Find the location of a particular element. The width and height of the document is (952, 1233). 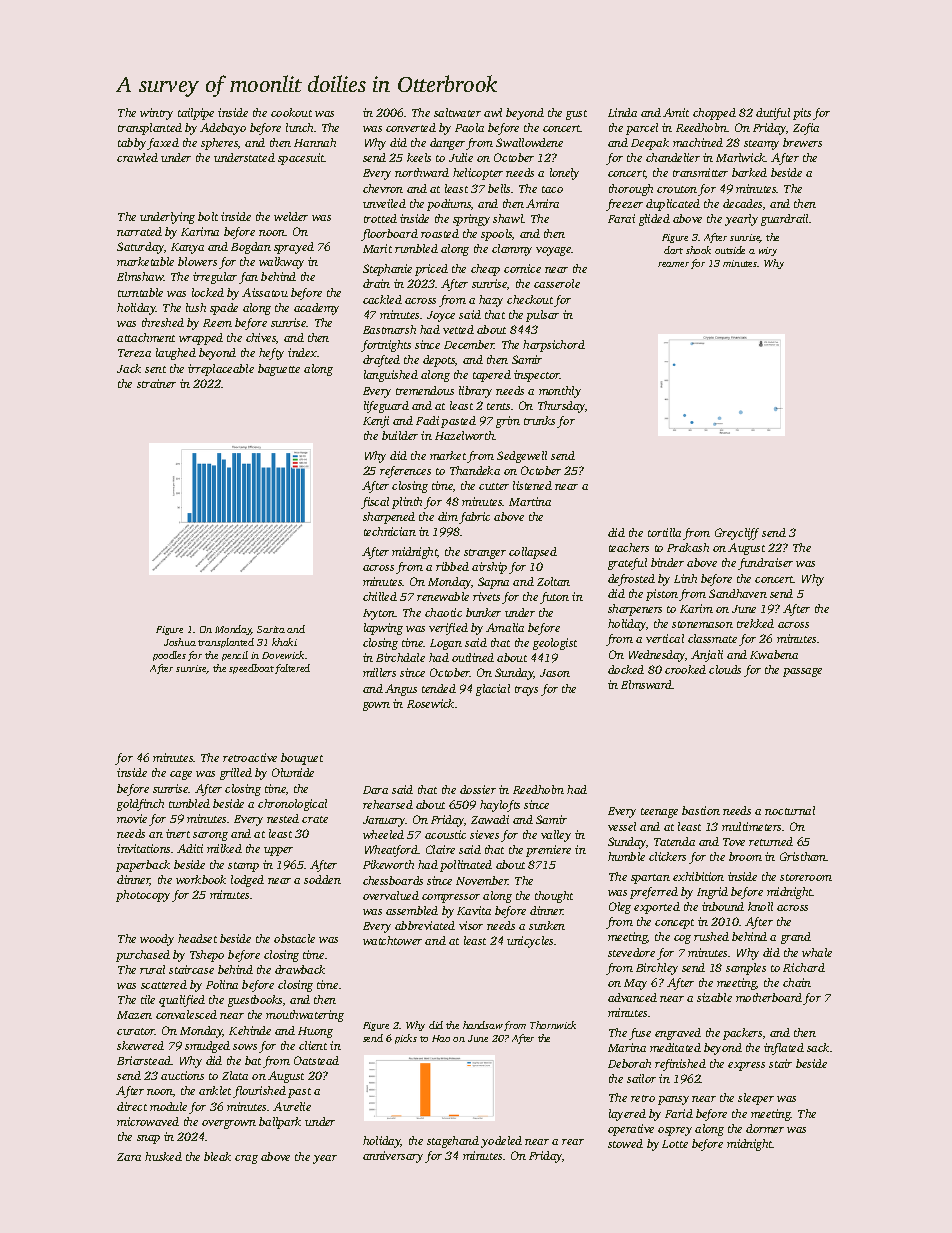

Sarita is located at coordinates (271, 629).
